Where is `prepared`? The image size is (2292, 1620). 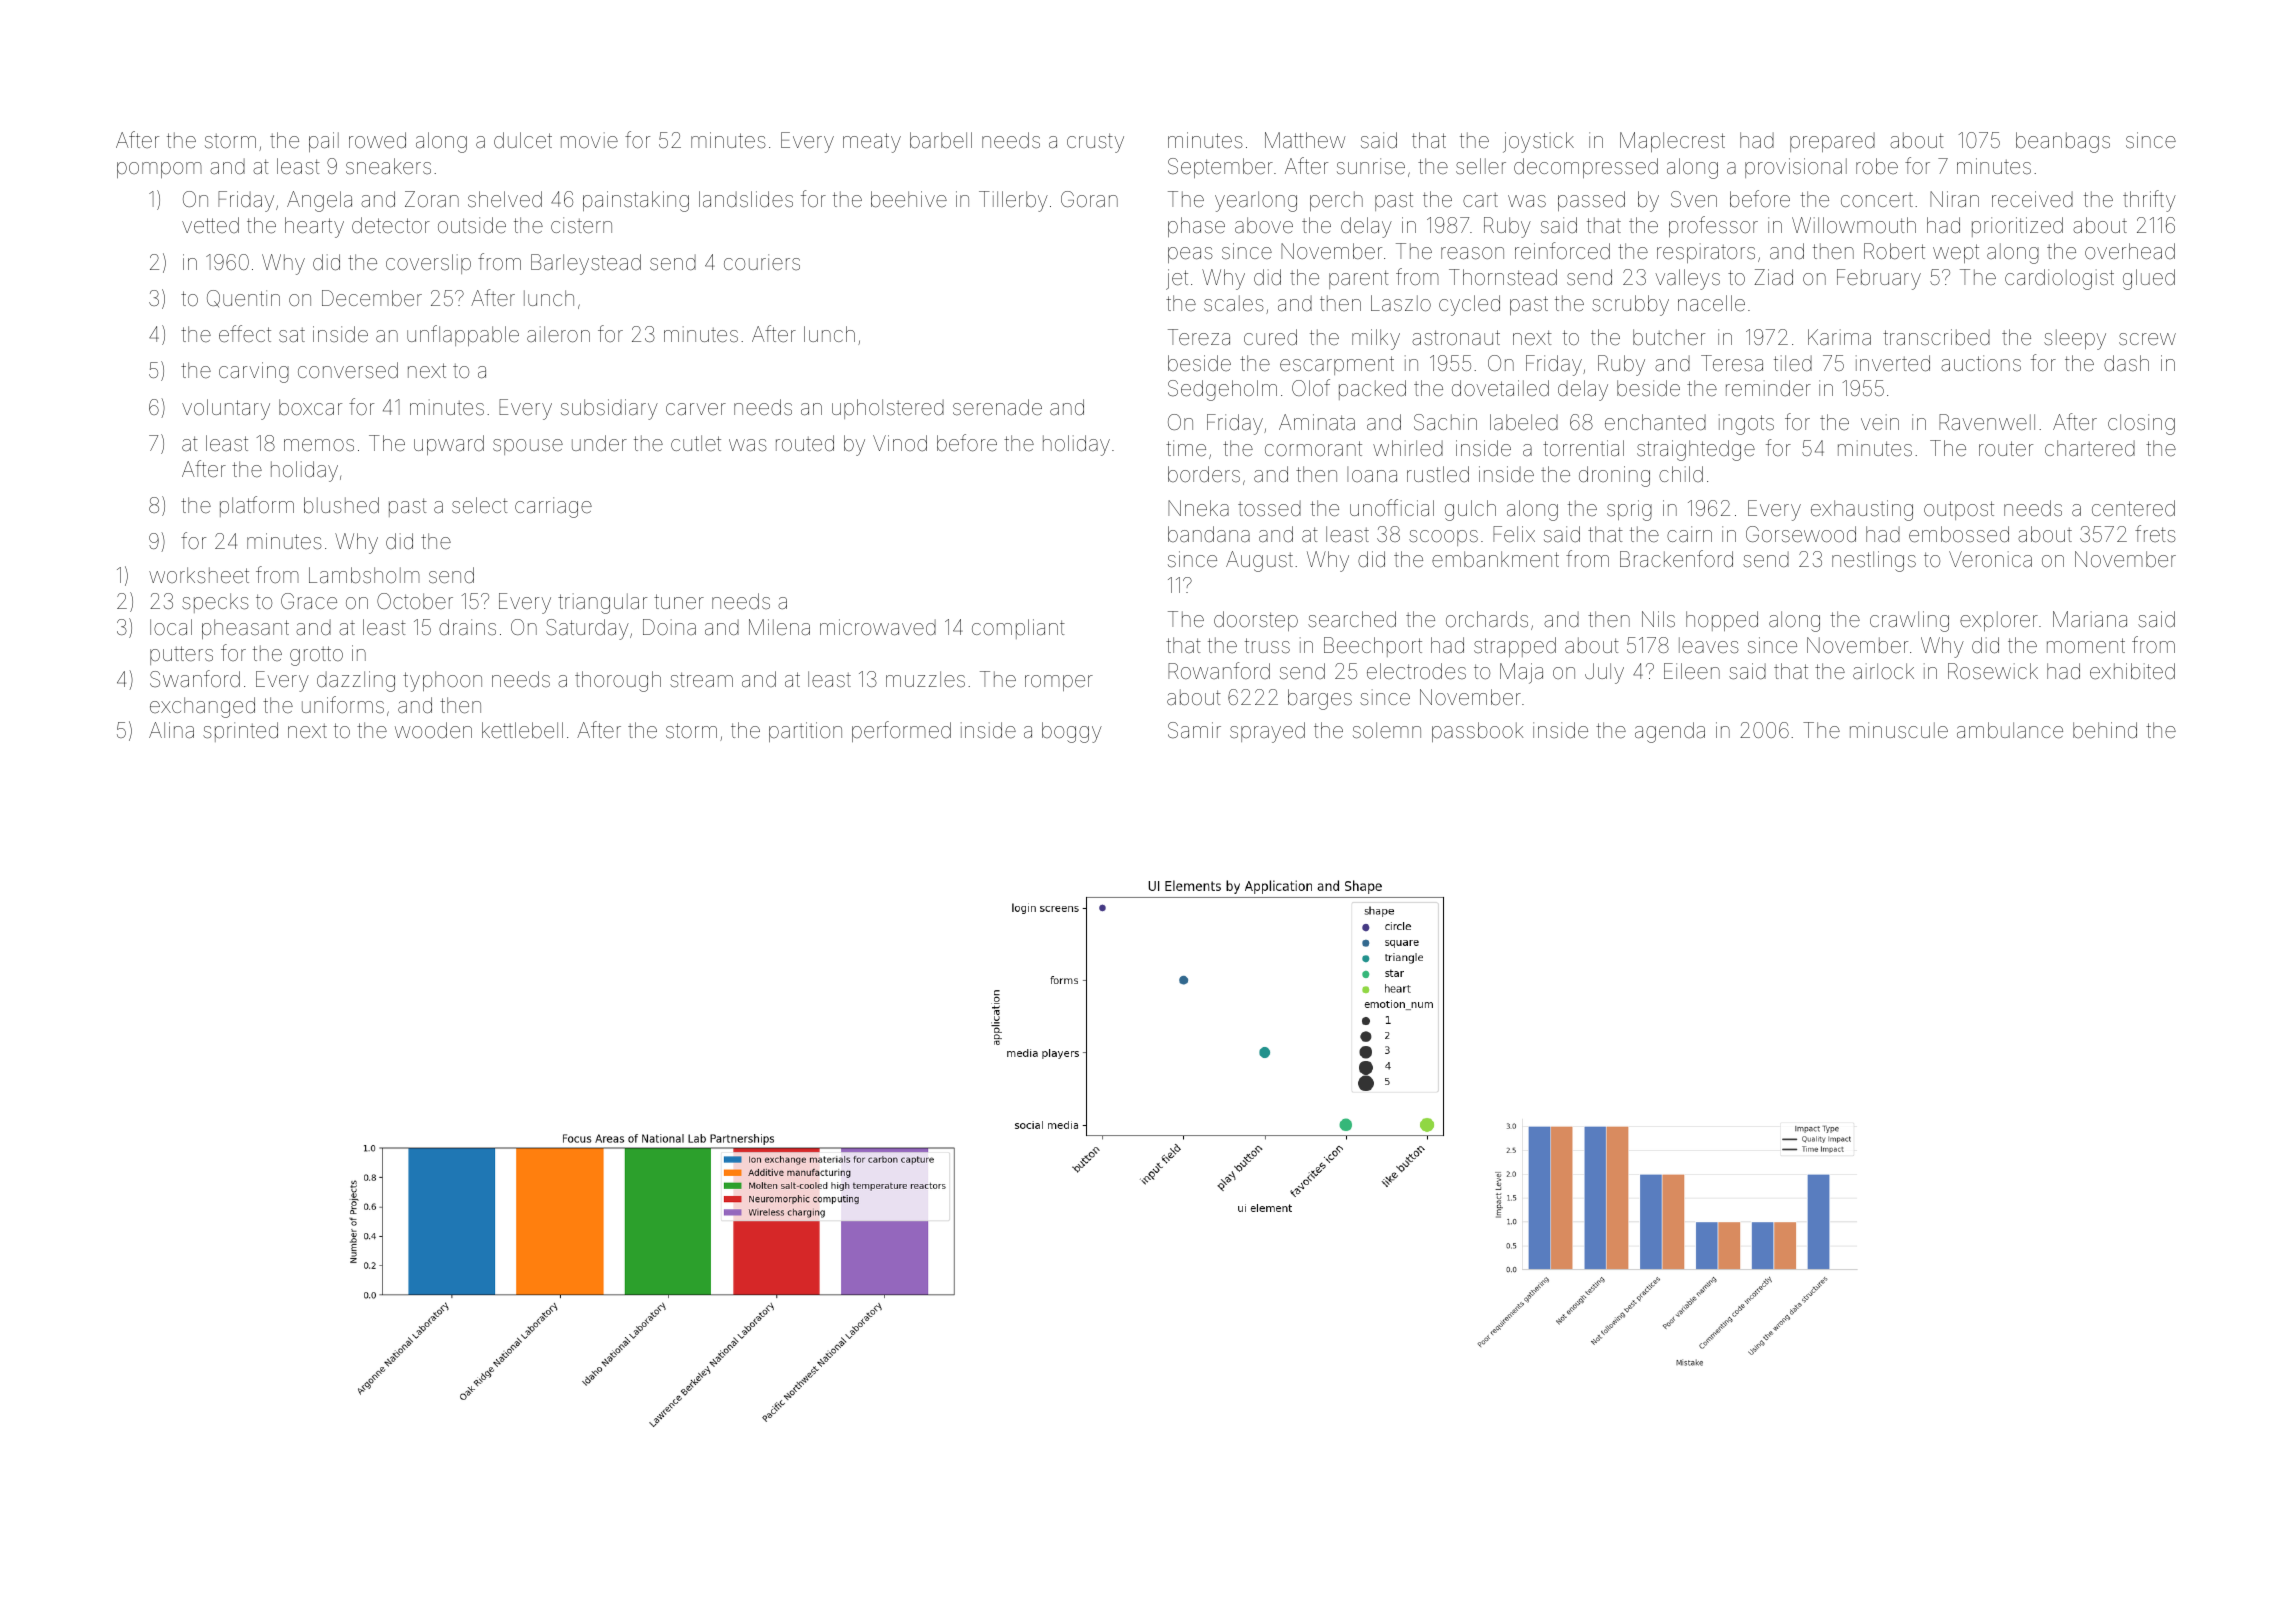 prepared is located at coordinates (1832, 142).
